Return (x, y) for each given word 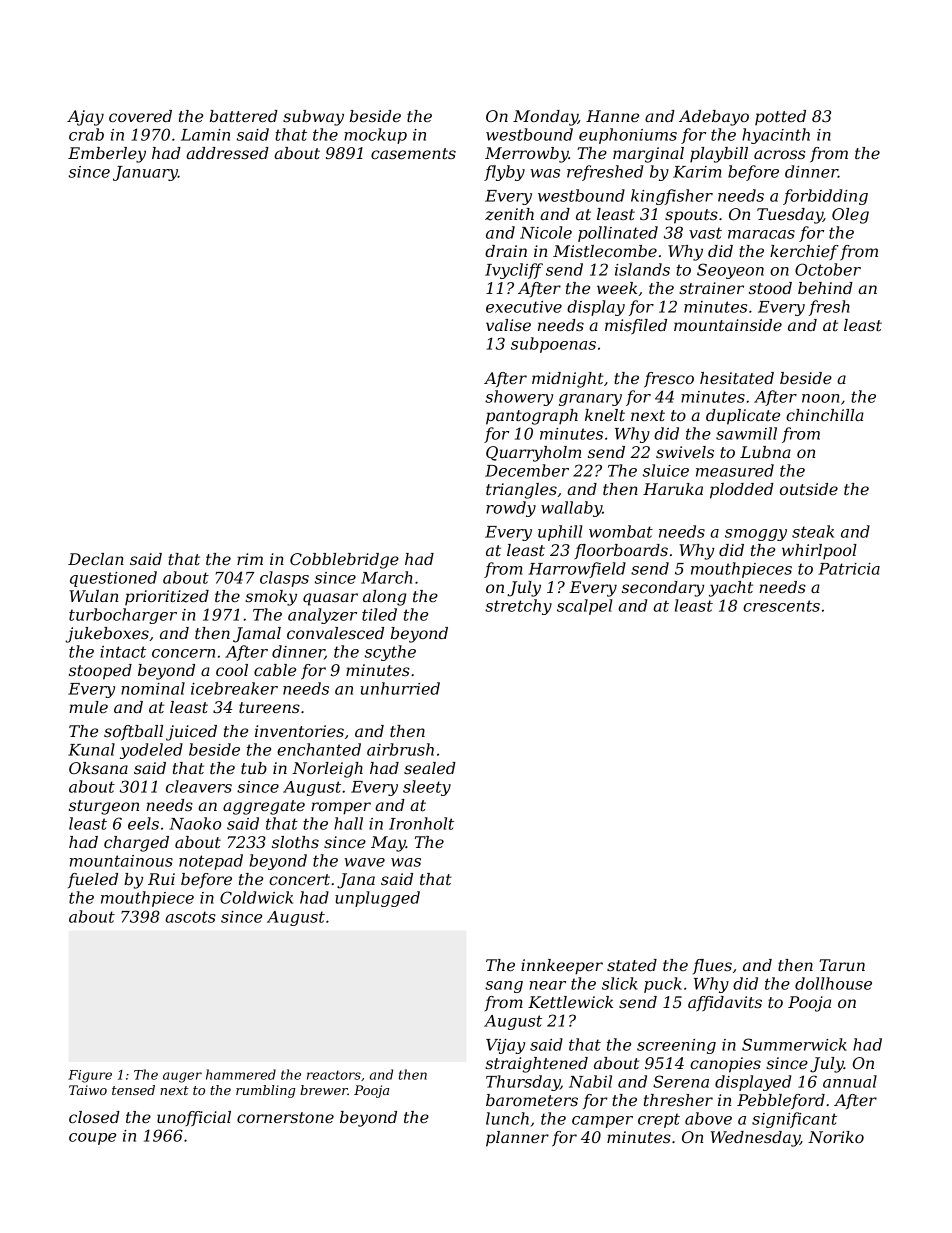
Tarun (842, 965)
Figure (90, 1076)
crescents (781, 606)
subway (313, 118)
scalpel (585, 607)
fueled (93, 880)
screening (676, 1046)
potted (780, 118)
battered (244, 116)
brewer (324, 1090)
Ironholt (421, 823)
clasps (284, 579)
